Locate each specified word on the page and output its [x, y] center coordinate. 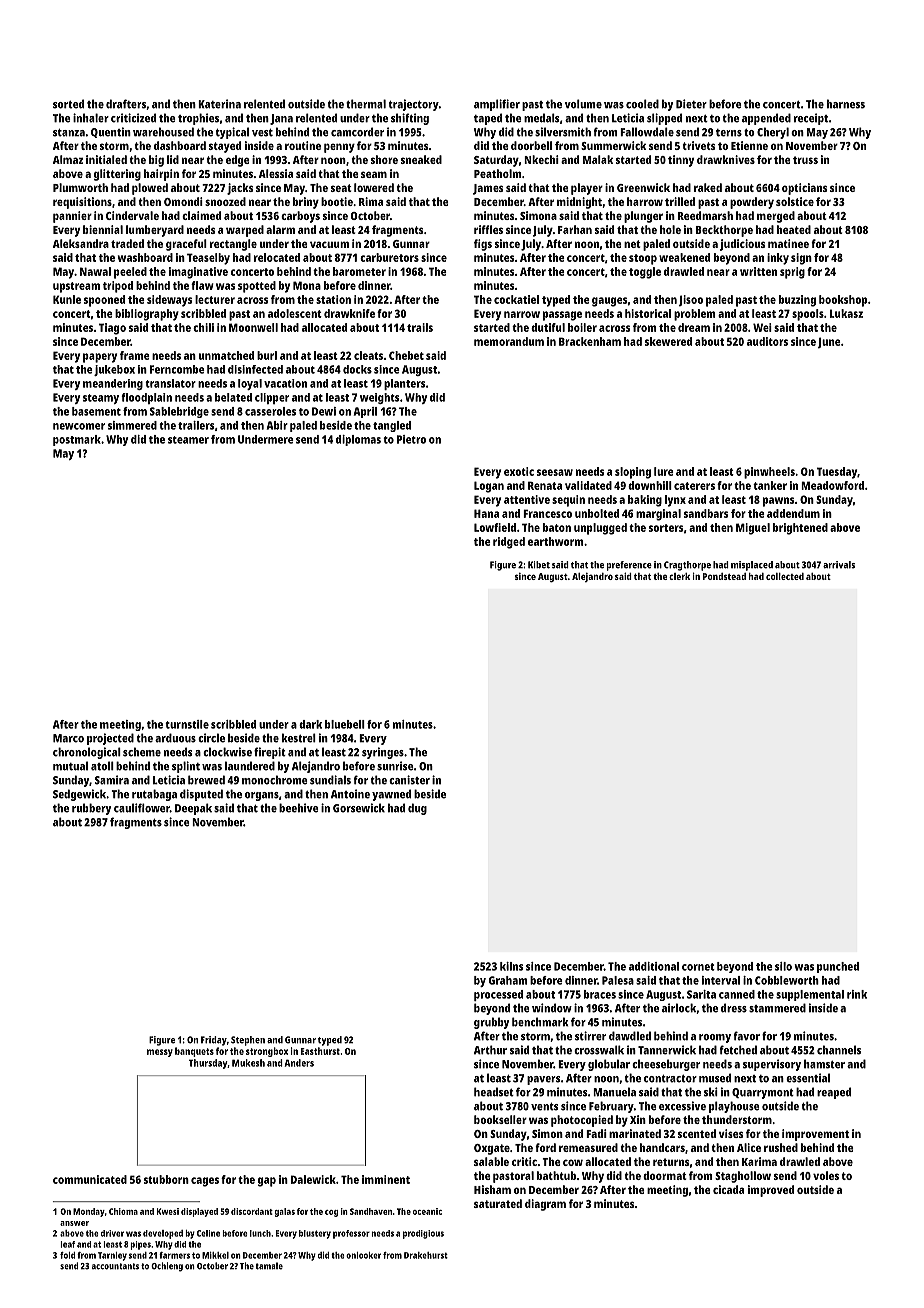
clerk [679, 576]
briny [306, 203]
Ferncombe [177, 369]
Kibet [539, 565]
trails [420, 327]
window [552, 1008]
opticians [804, 189]
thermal [366, 104]
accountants [115, 1266]
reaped [834, 1093]
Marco [68, 738]
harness [846, 104]
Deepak [193, 809]
